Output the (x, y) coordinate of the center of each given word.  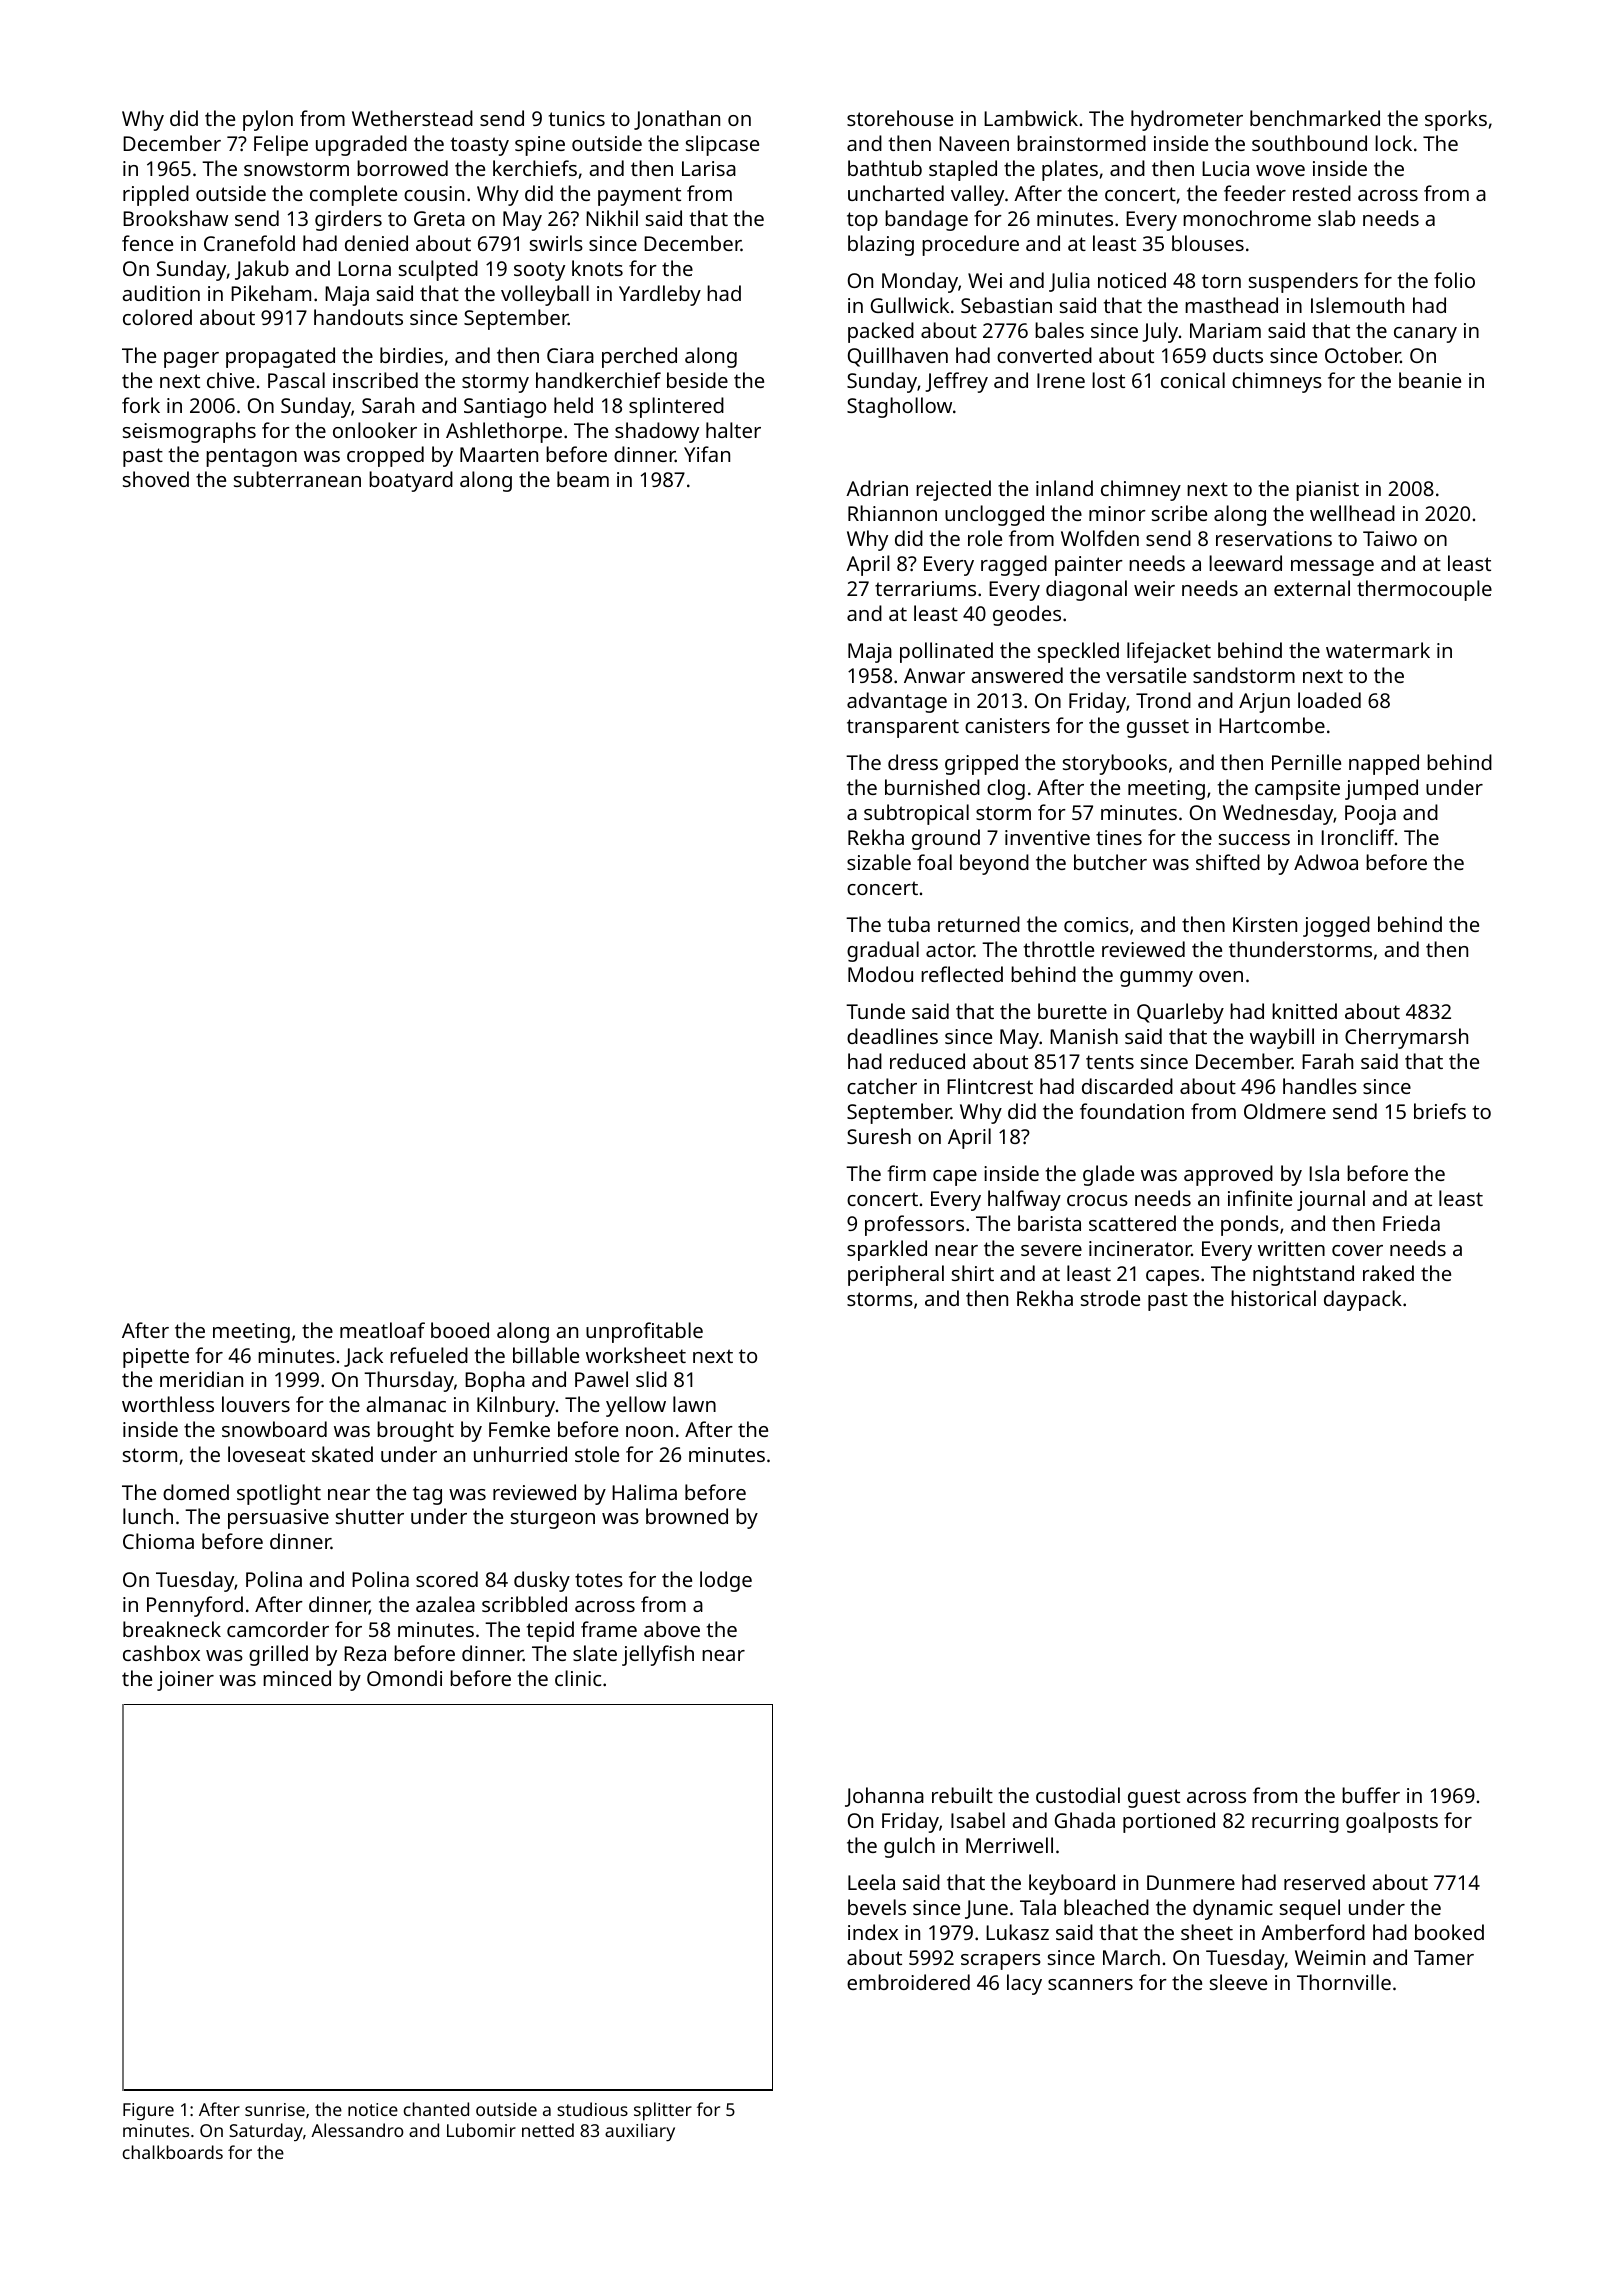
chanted (436, 2109)
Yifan (707, 454)
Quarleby (1180, 1013)
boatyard (411, 481)
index (873, 1932)
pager (191, 360)
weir (1154, 588)
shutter (370, 1516)
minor (1117, 513)
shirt (973, 1273)
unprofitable (644, 1332)
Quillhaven (898, 357)
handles (1320, 1086)
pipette (156, 1358)
